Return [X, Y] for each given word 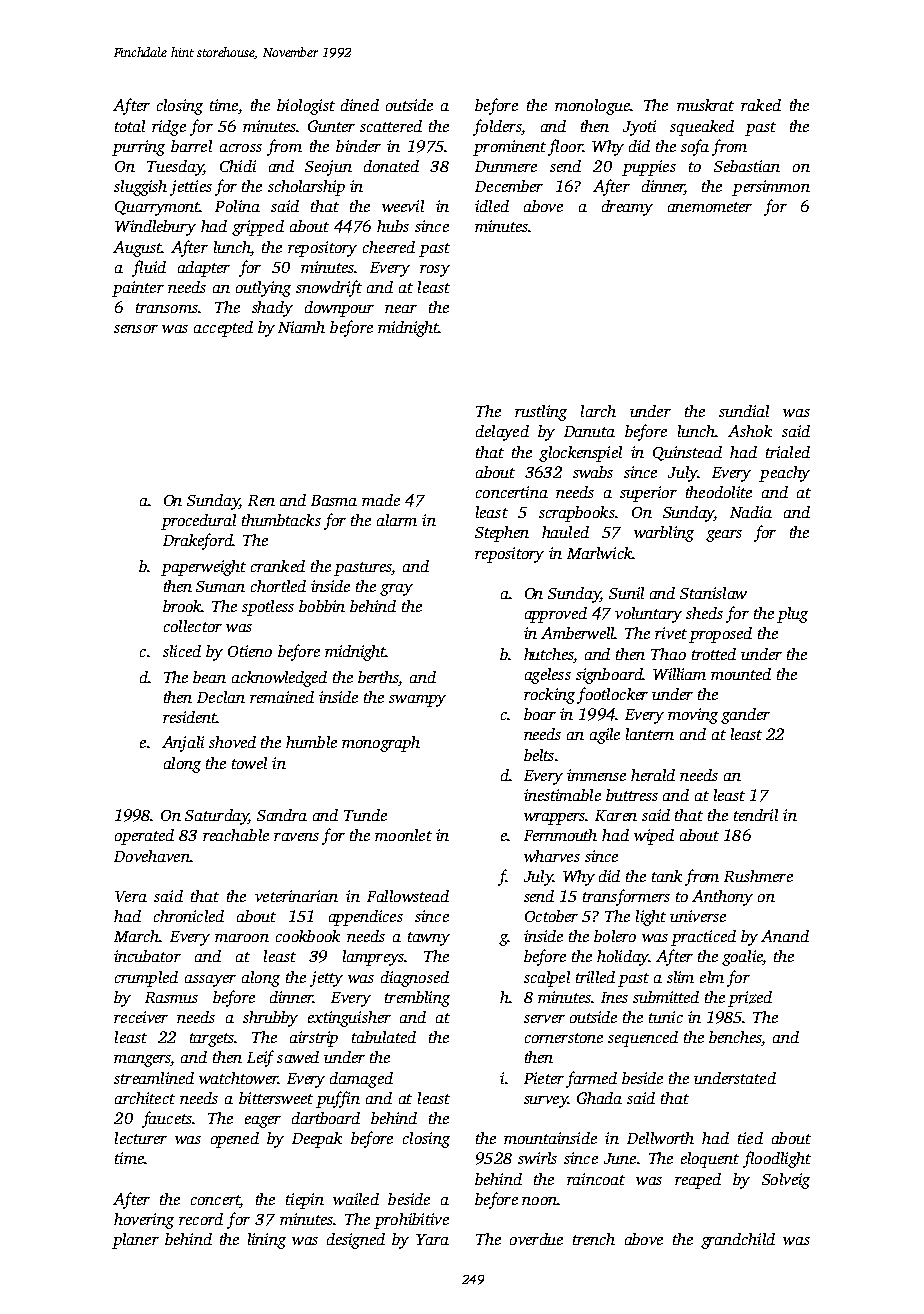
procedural [198, 522]
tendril [756, 815]
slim [680, 977]
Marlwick [599, 553]
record [201, 1219]
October [551, 916]
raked [761, 105]
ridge [169, 128]
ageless [548, 676]
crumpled [146, 979]
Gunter [331, 126]
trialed [788, 452]
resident [190, 717]
